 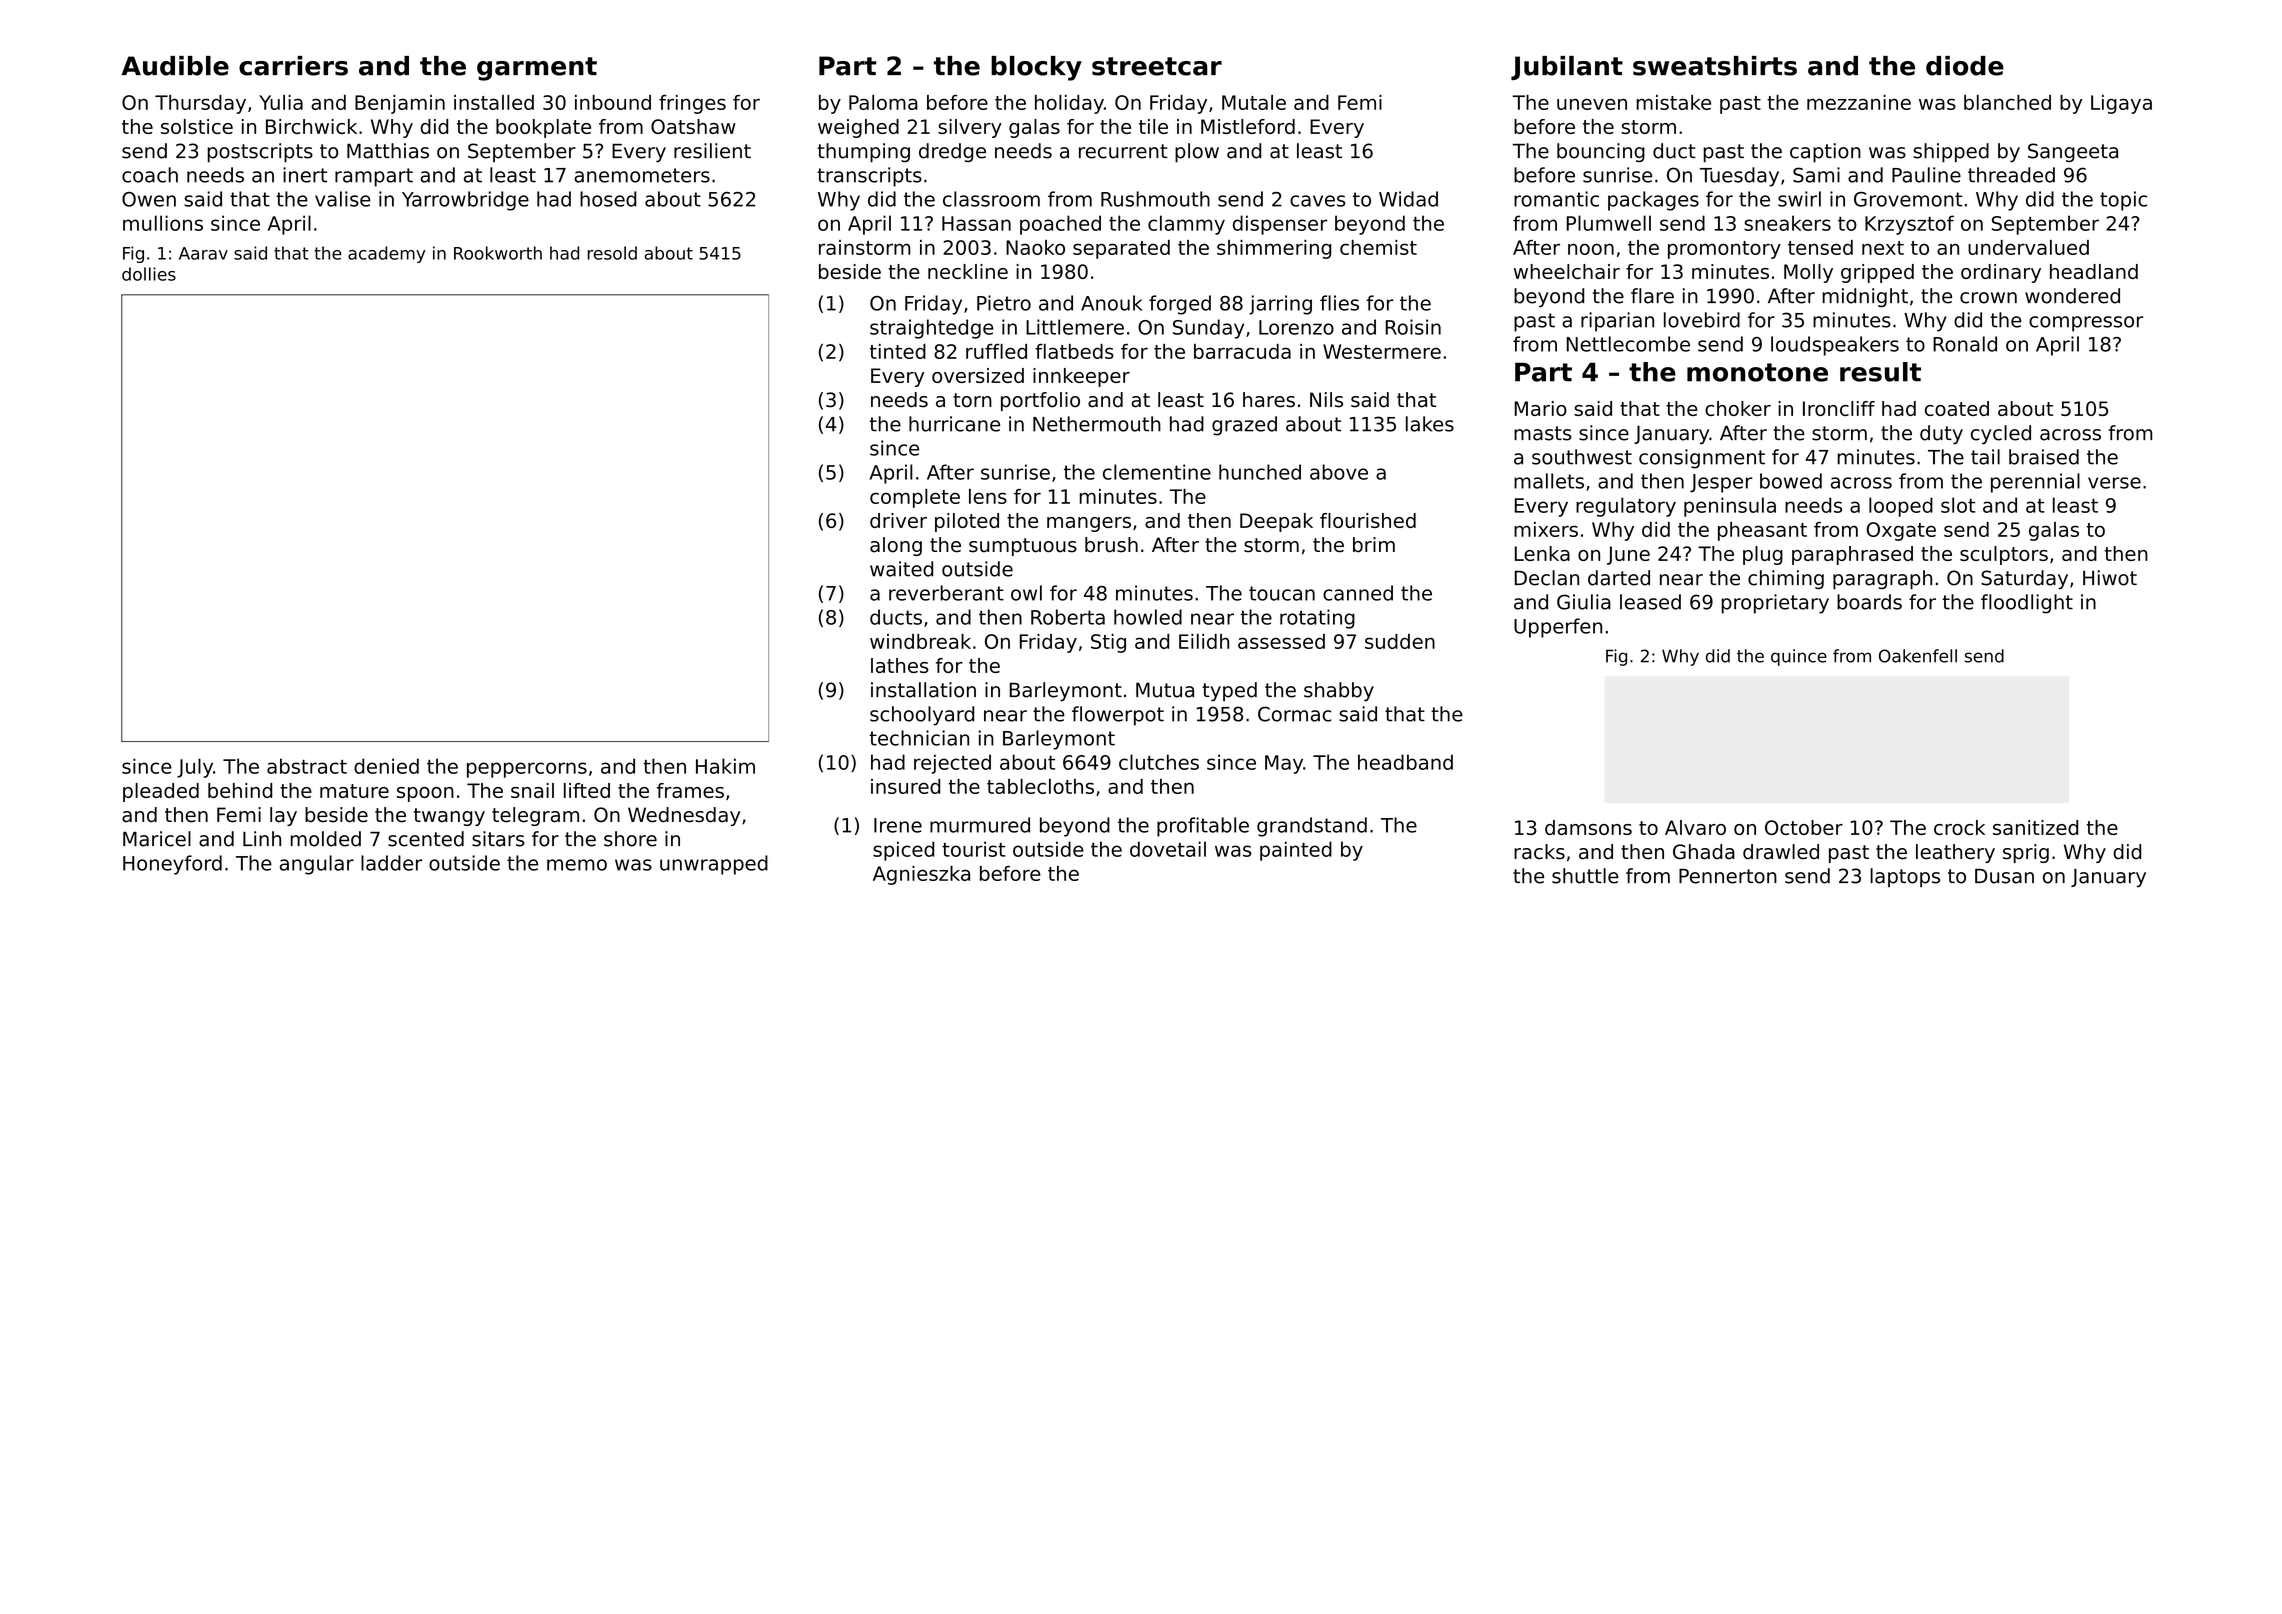 What do you see at coordinates (1408, 199) in the document?
I see `Widad` at bounding box center [1408, 199].
